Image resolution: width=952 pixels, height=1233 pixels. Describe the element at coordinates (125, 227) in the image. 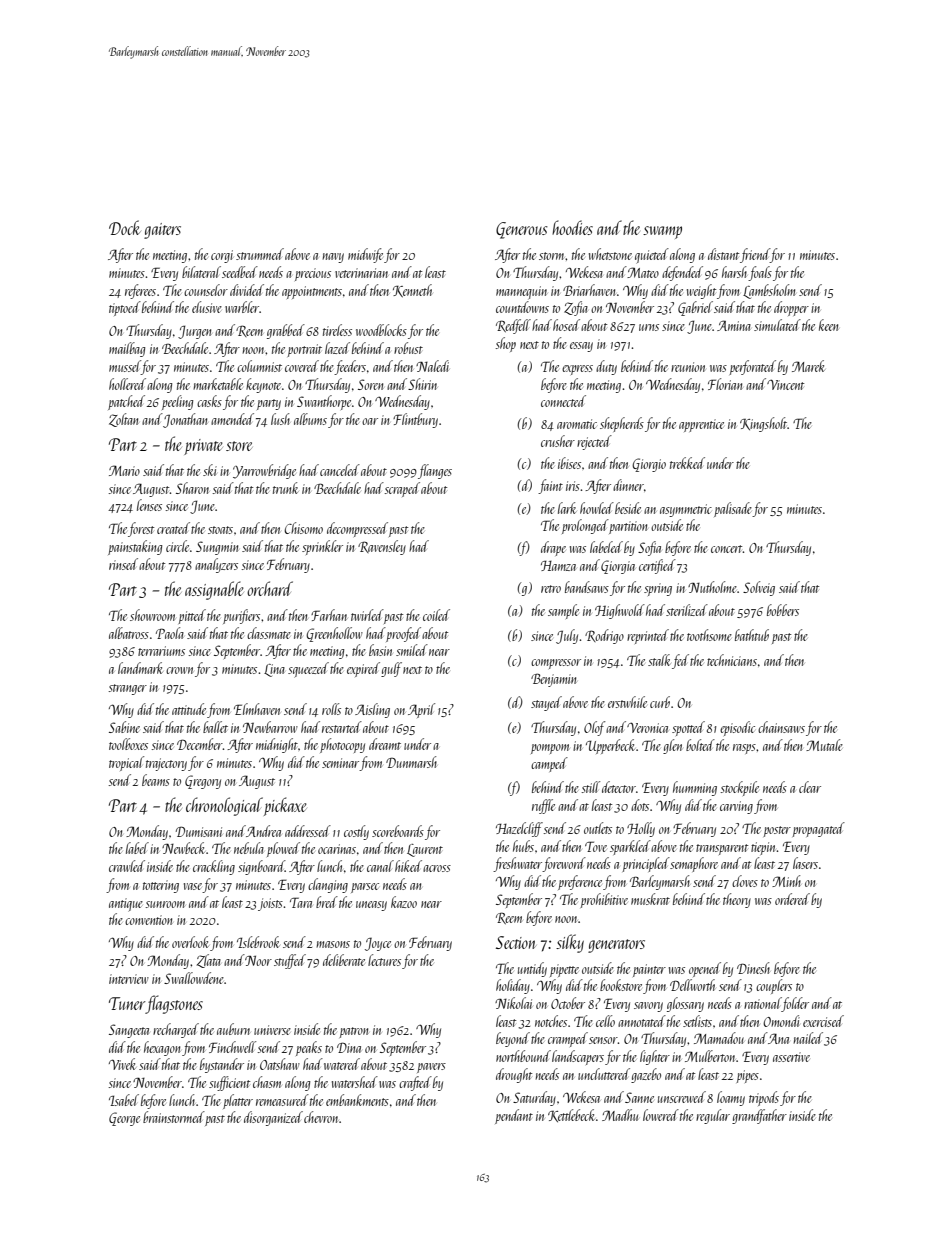

I see `Dock` at that location.
